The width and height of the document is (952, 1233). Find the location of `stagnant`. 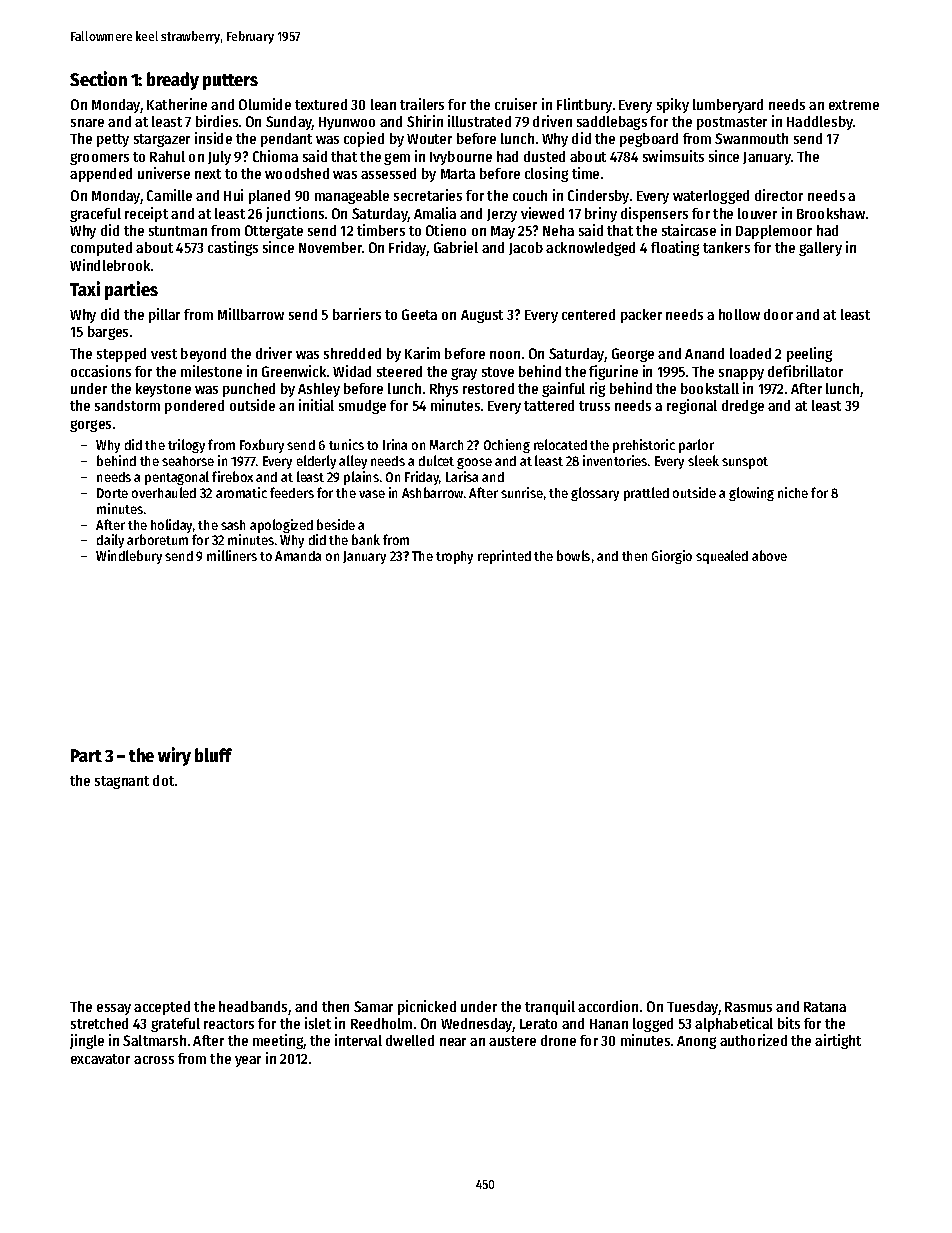

stagnant is located at coordinates (122, 782).
